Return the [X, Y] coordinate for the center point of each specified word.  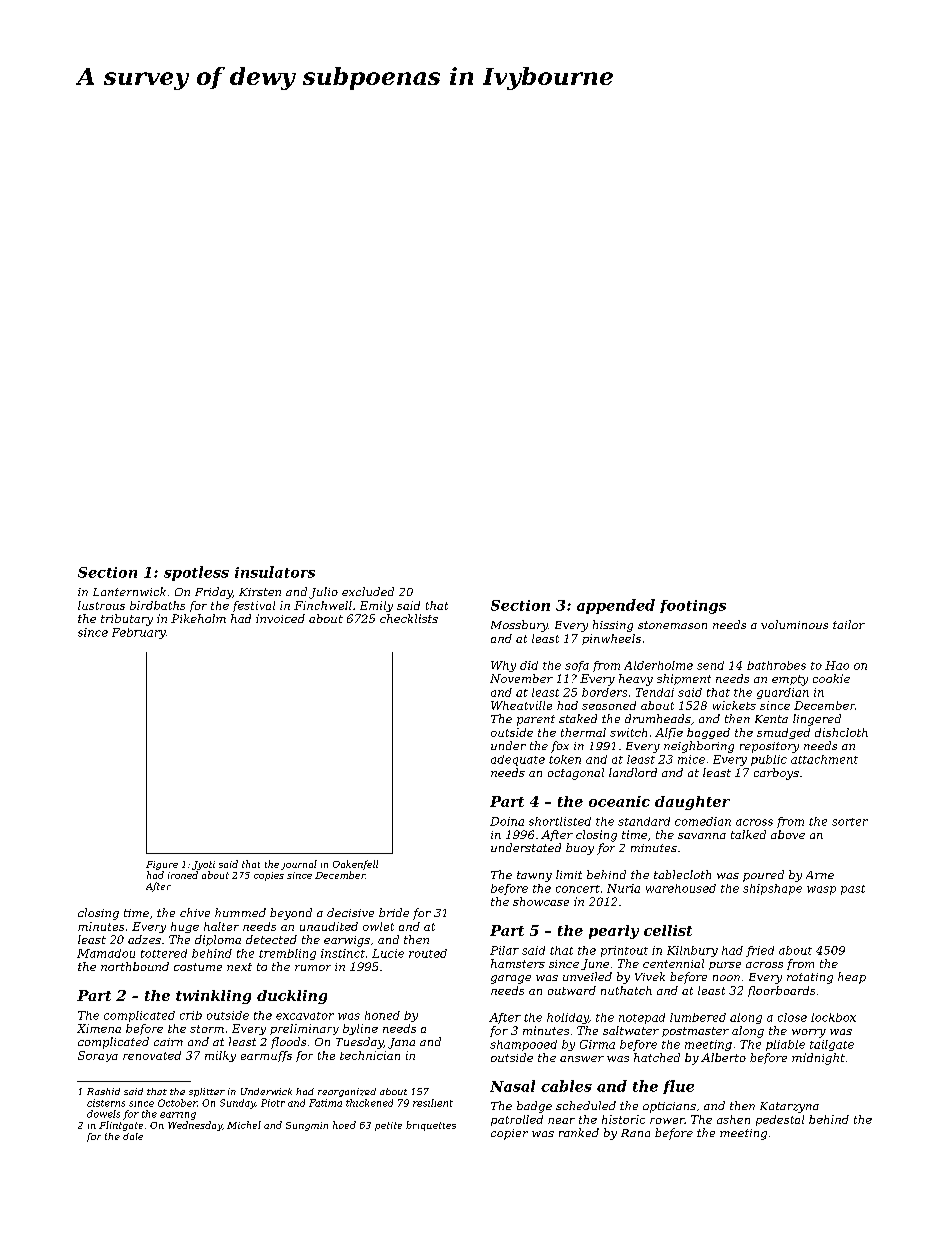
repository [769, 747]
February [139, 633]
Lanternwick [129, 591]
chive [195, 912]
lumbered [698, 1017]
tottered [164, 953]
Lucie [388, 953]
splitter [207, 1092]
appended [616, 606]
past [853, 890]
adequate [518, 760]
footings [693, 607]
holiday [568, 1018]
